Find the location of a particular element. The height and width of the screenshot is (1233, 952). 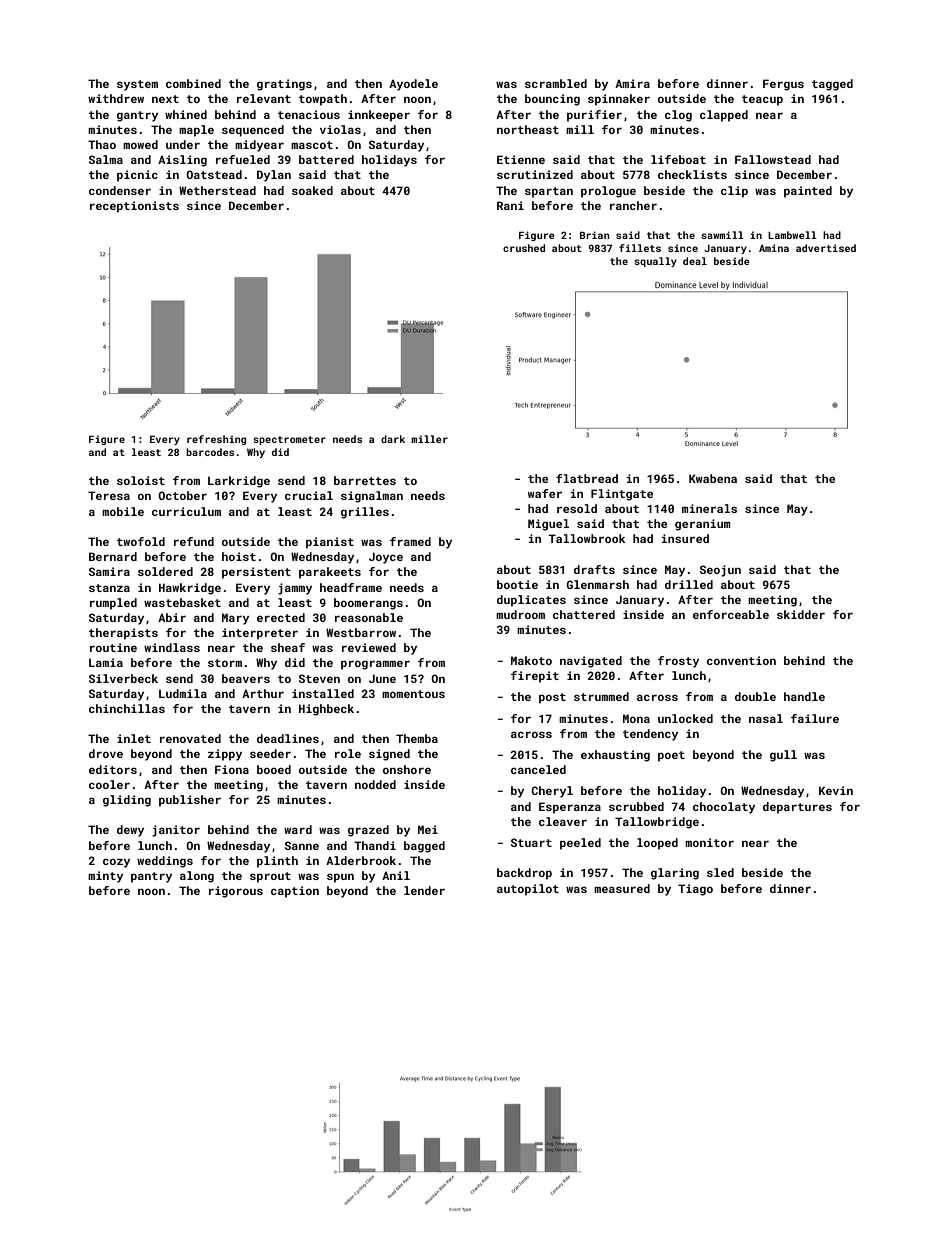

refund is located at coordinates (194, 541).
